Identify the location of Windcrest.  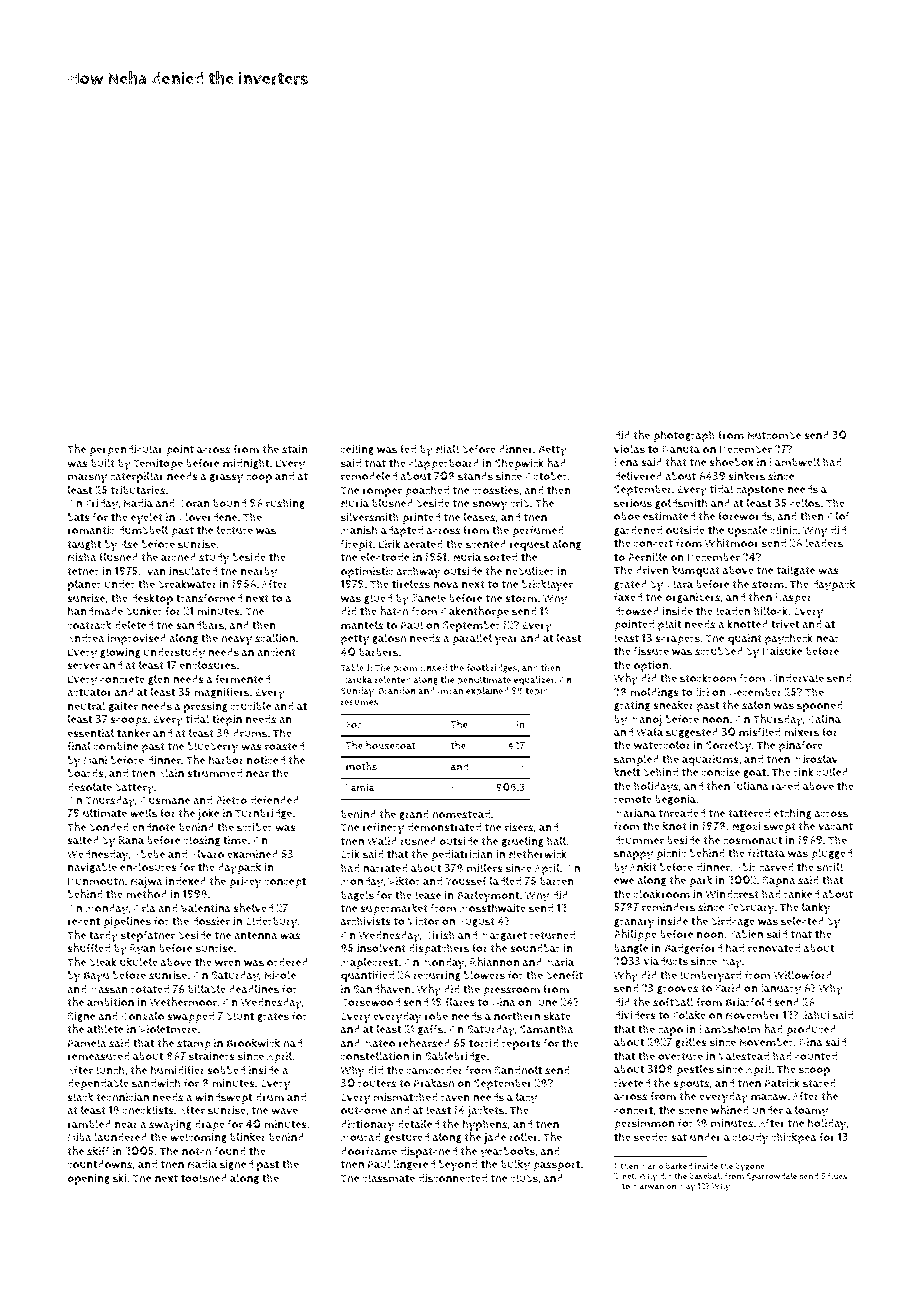
(732, 894).
